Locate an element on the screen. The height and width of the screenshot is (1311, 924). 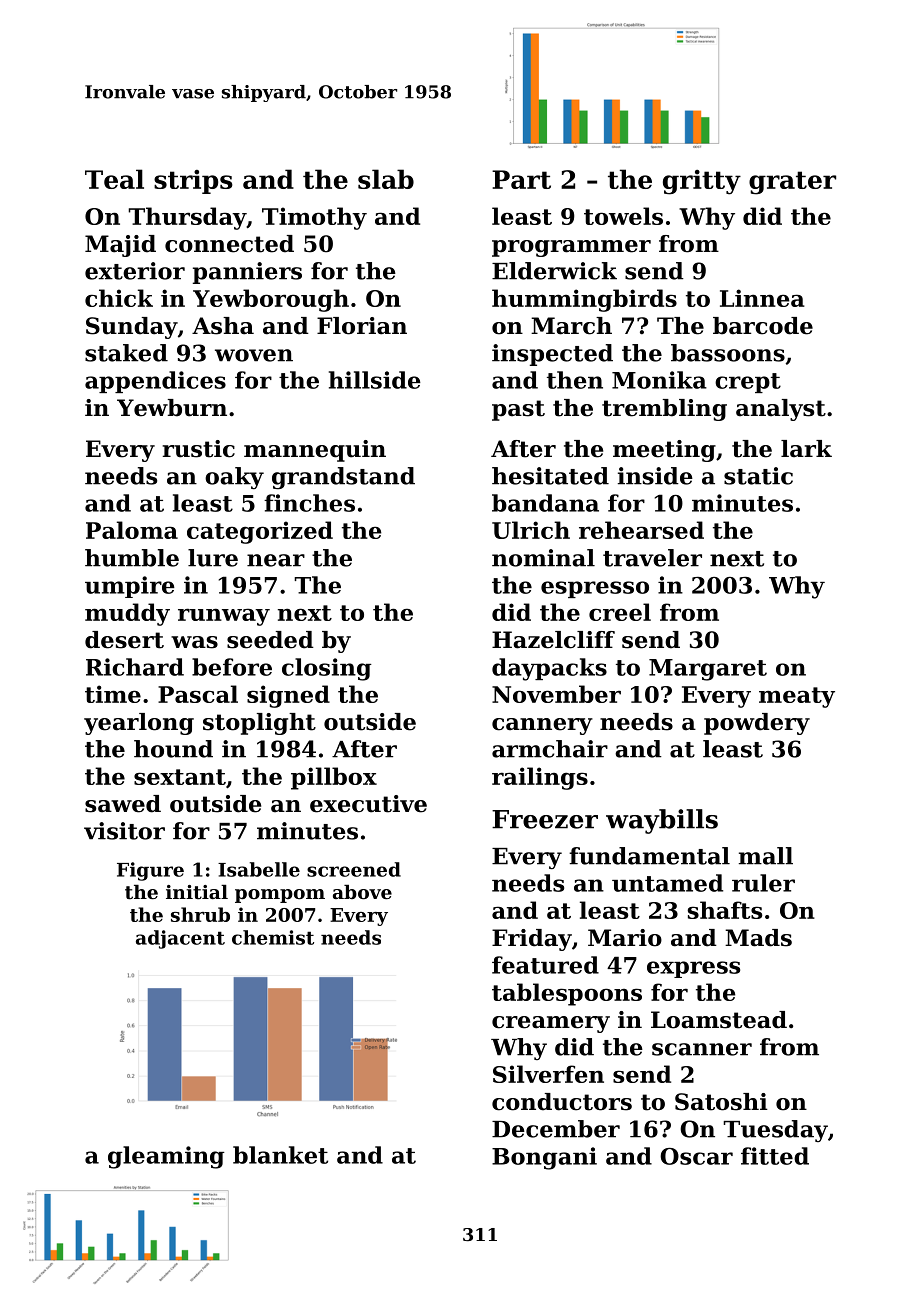
connected is located at coordinates (229, 244).
